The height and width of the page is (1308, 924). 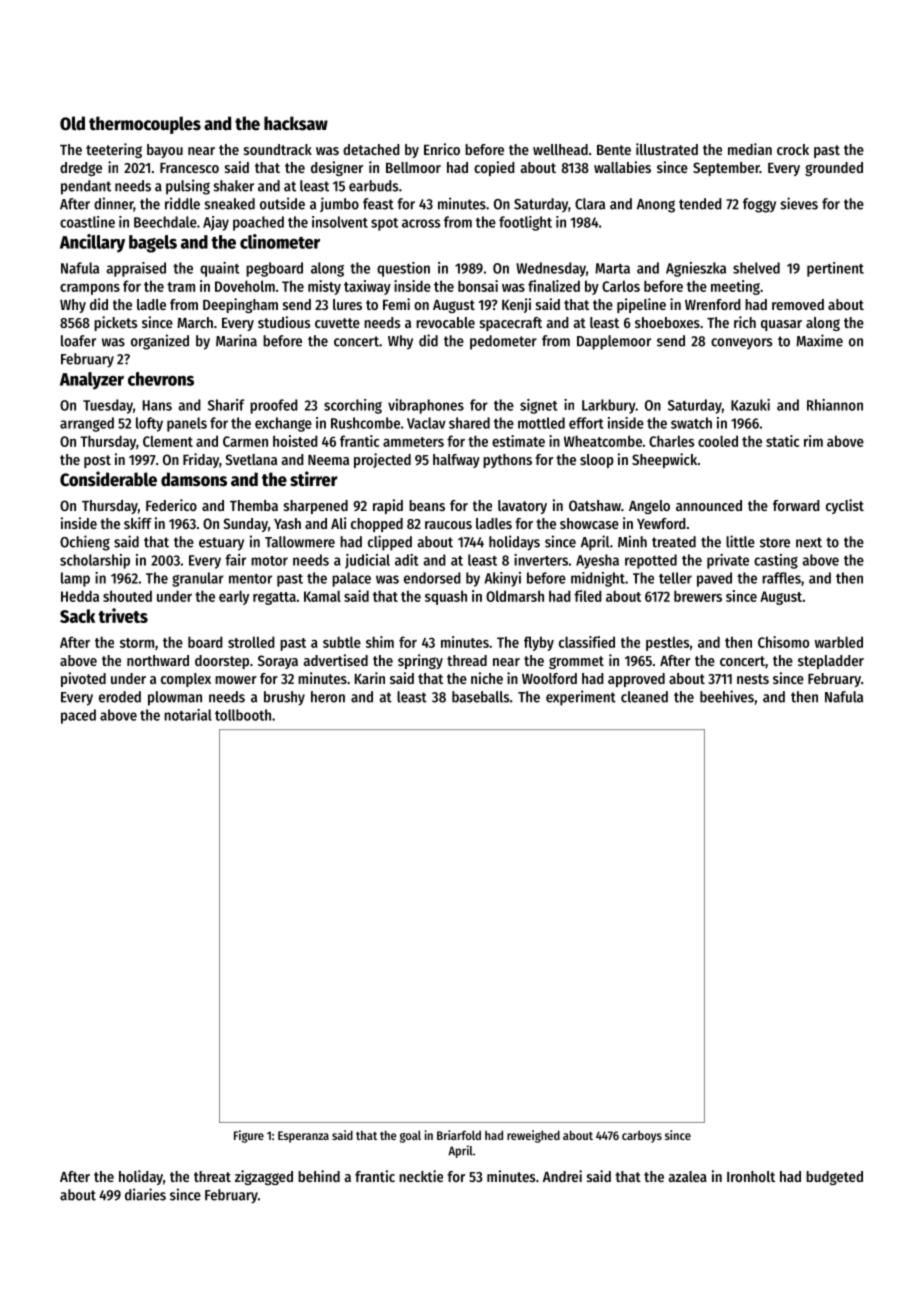 What do you see at coordinates (644, 697) in the page?
I see `cleaned` at bounding box center [644, 697].
